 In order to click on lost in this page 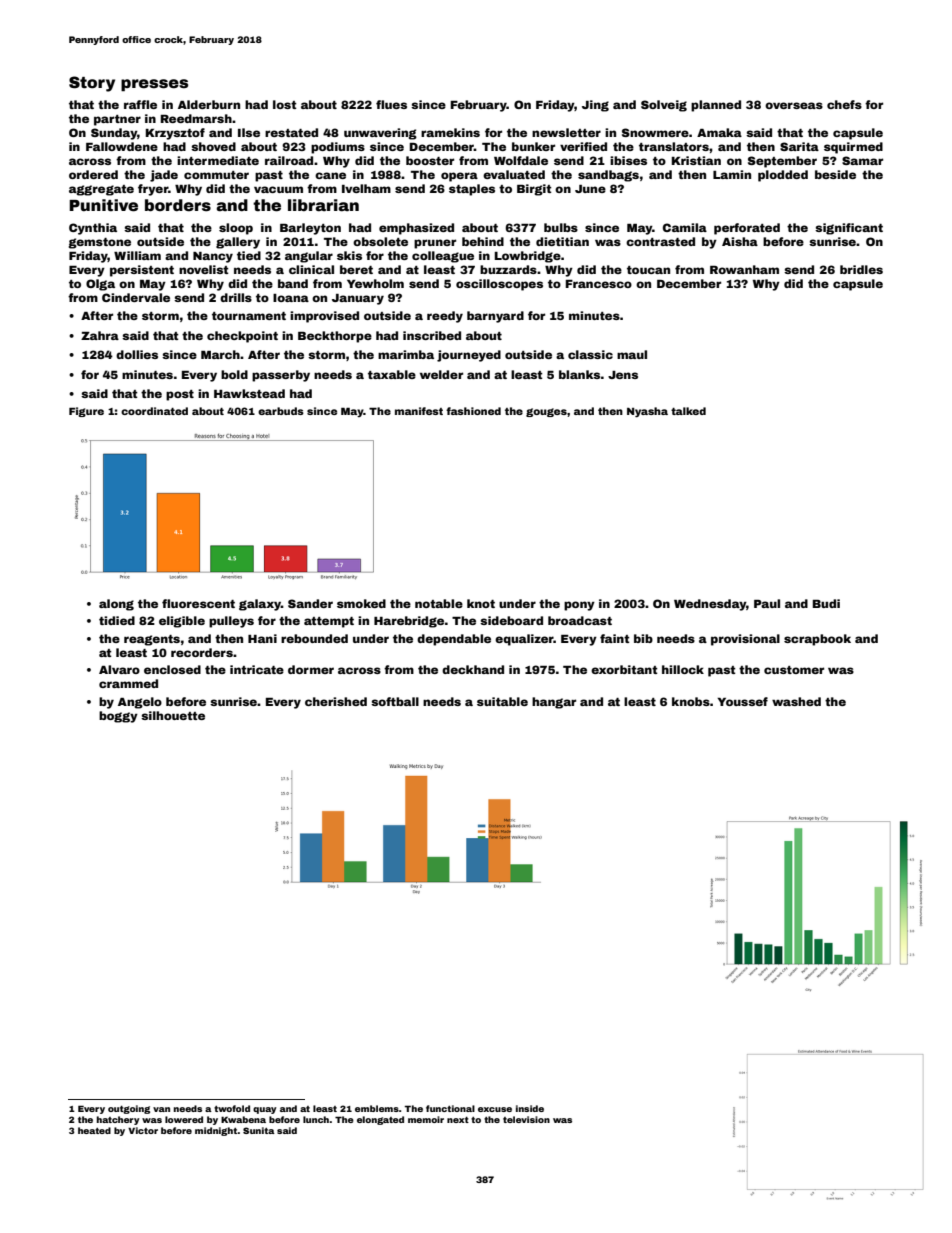, I will do `click(284, 104)`.
